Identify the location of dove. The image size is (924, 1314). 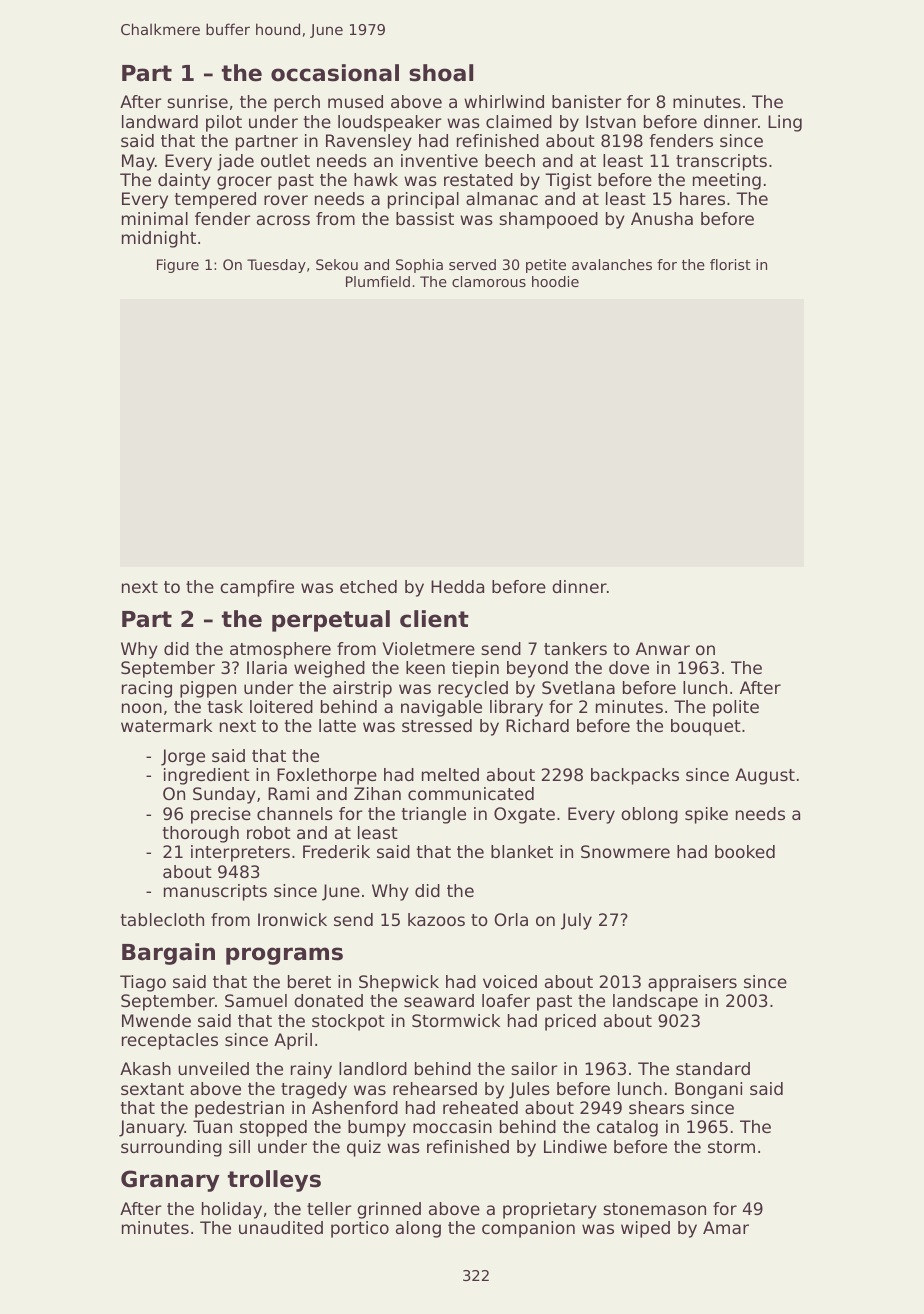
(629, 667).
